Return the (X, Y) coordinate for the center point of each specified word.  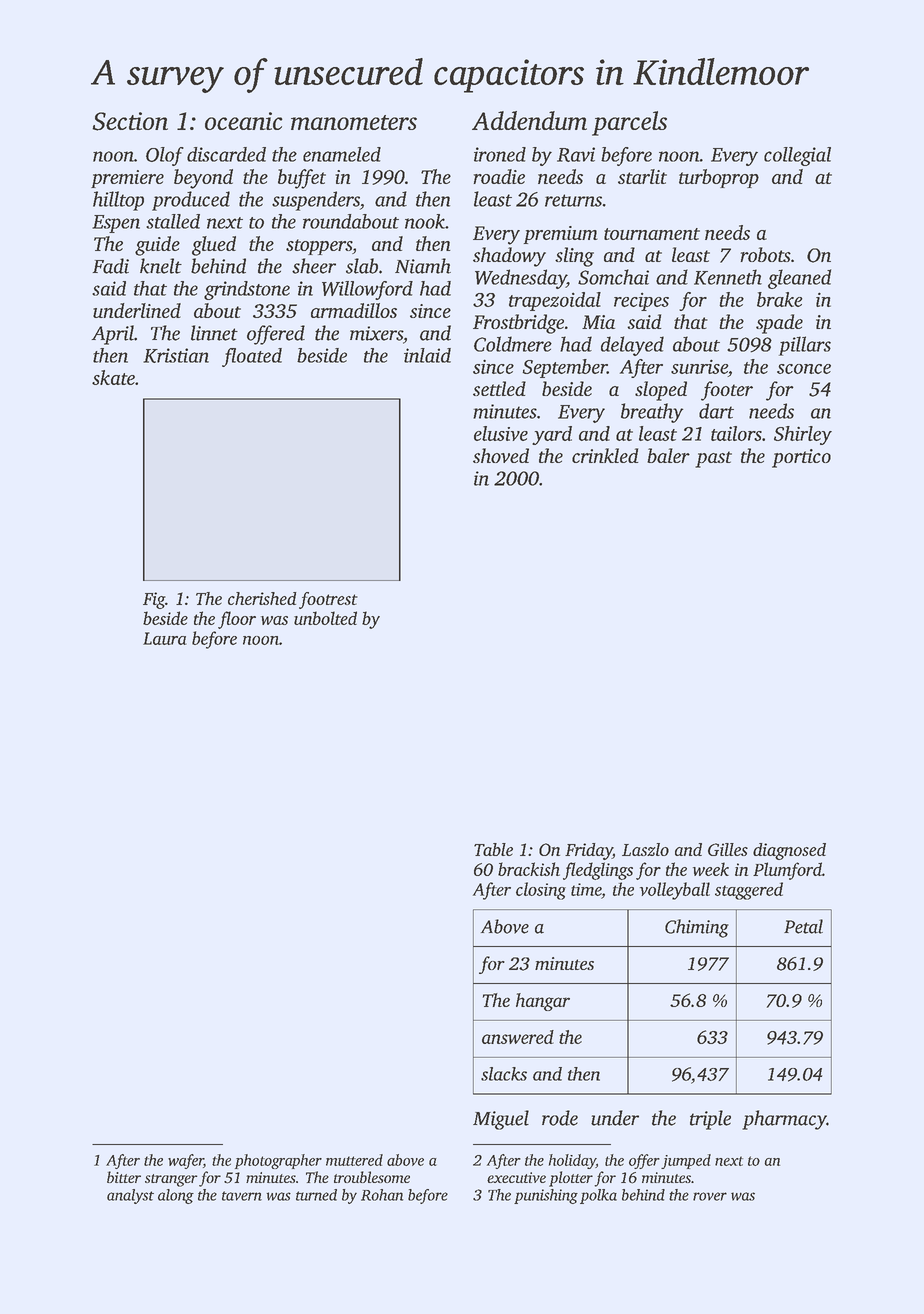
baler (668, 455)
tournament (652, 234)
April (113, 335)
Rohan (382, 1195)
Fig (154, 600)
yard (552, 435)
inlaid (427, 355)
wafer (186, 1161)
